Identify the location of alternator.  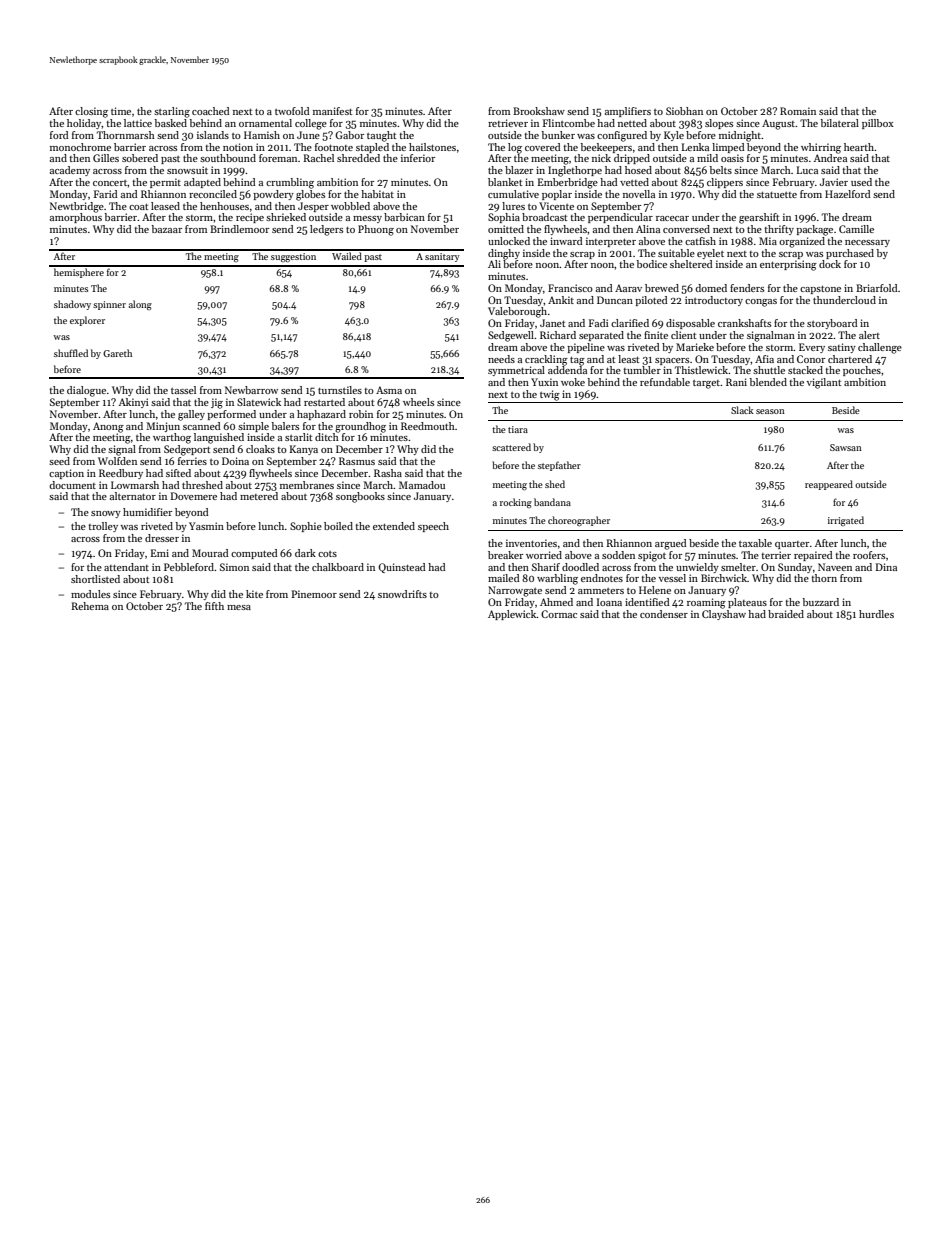
(133, 496).
